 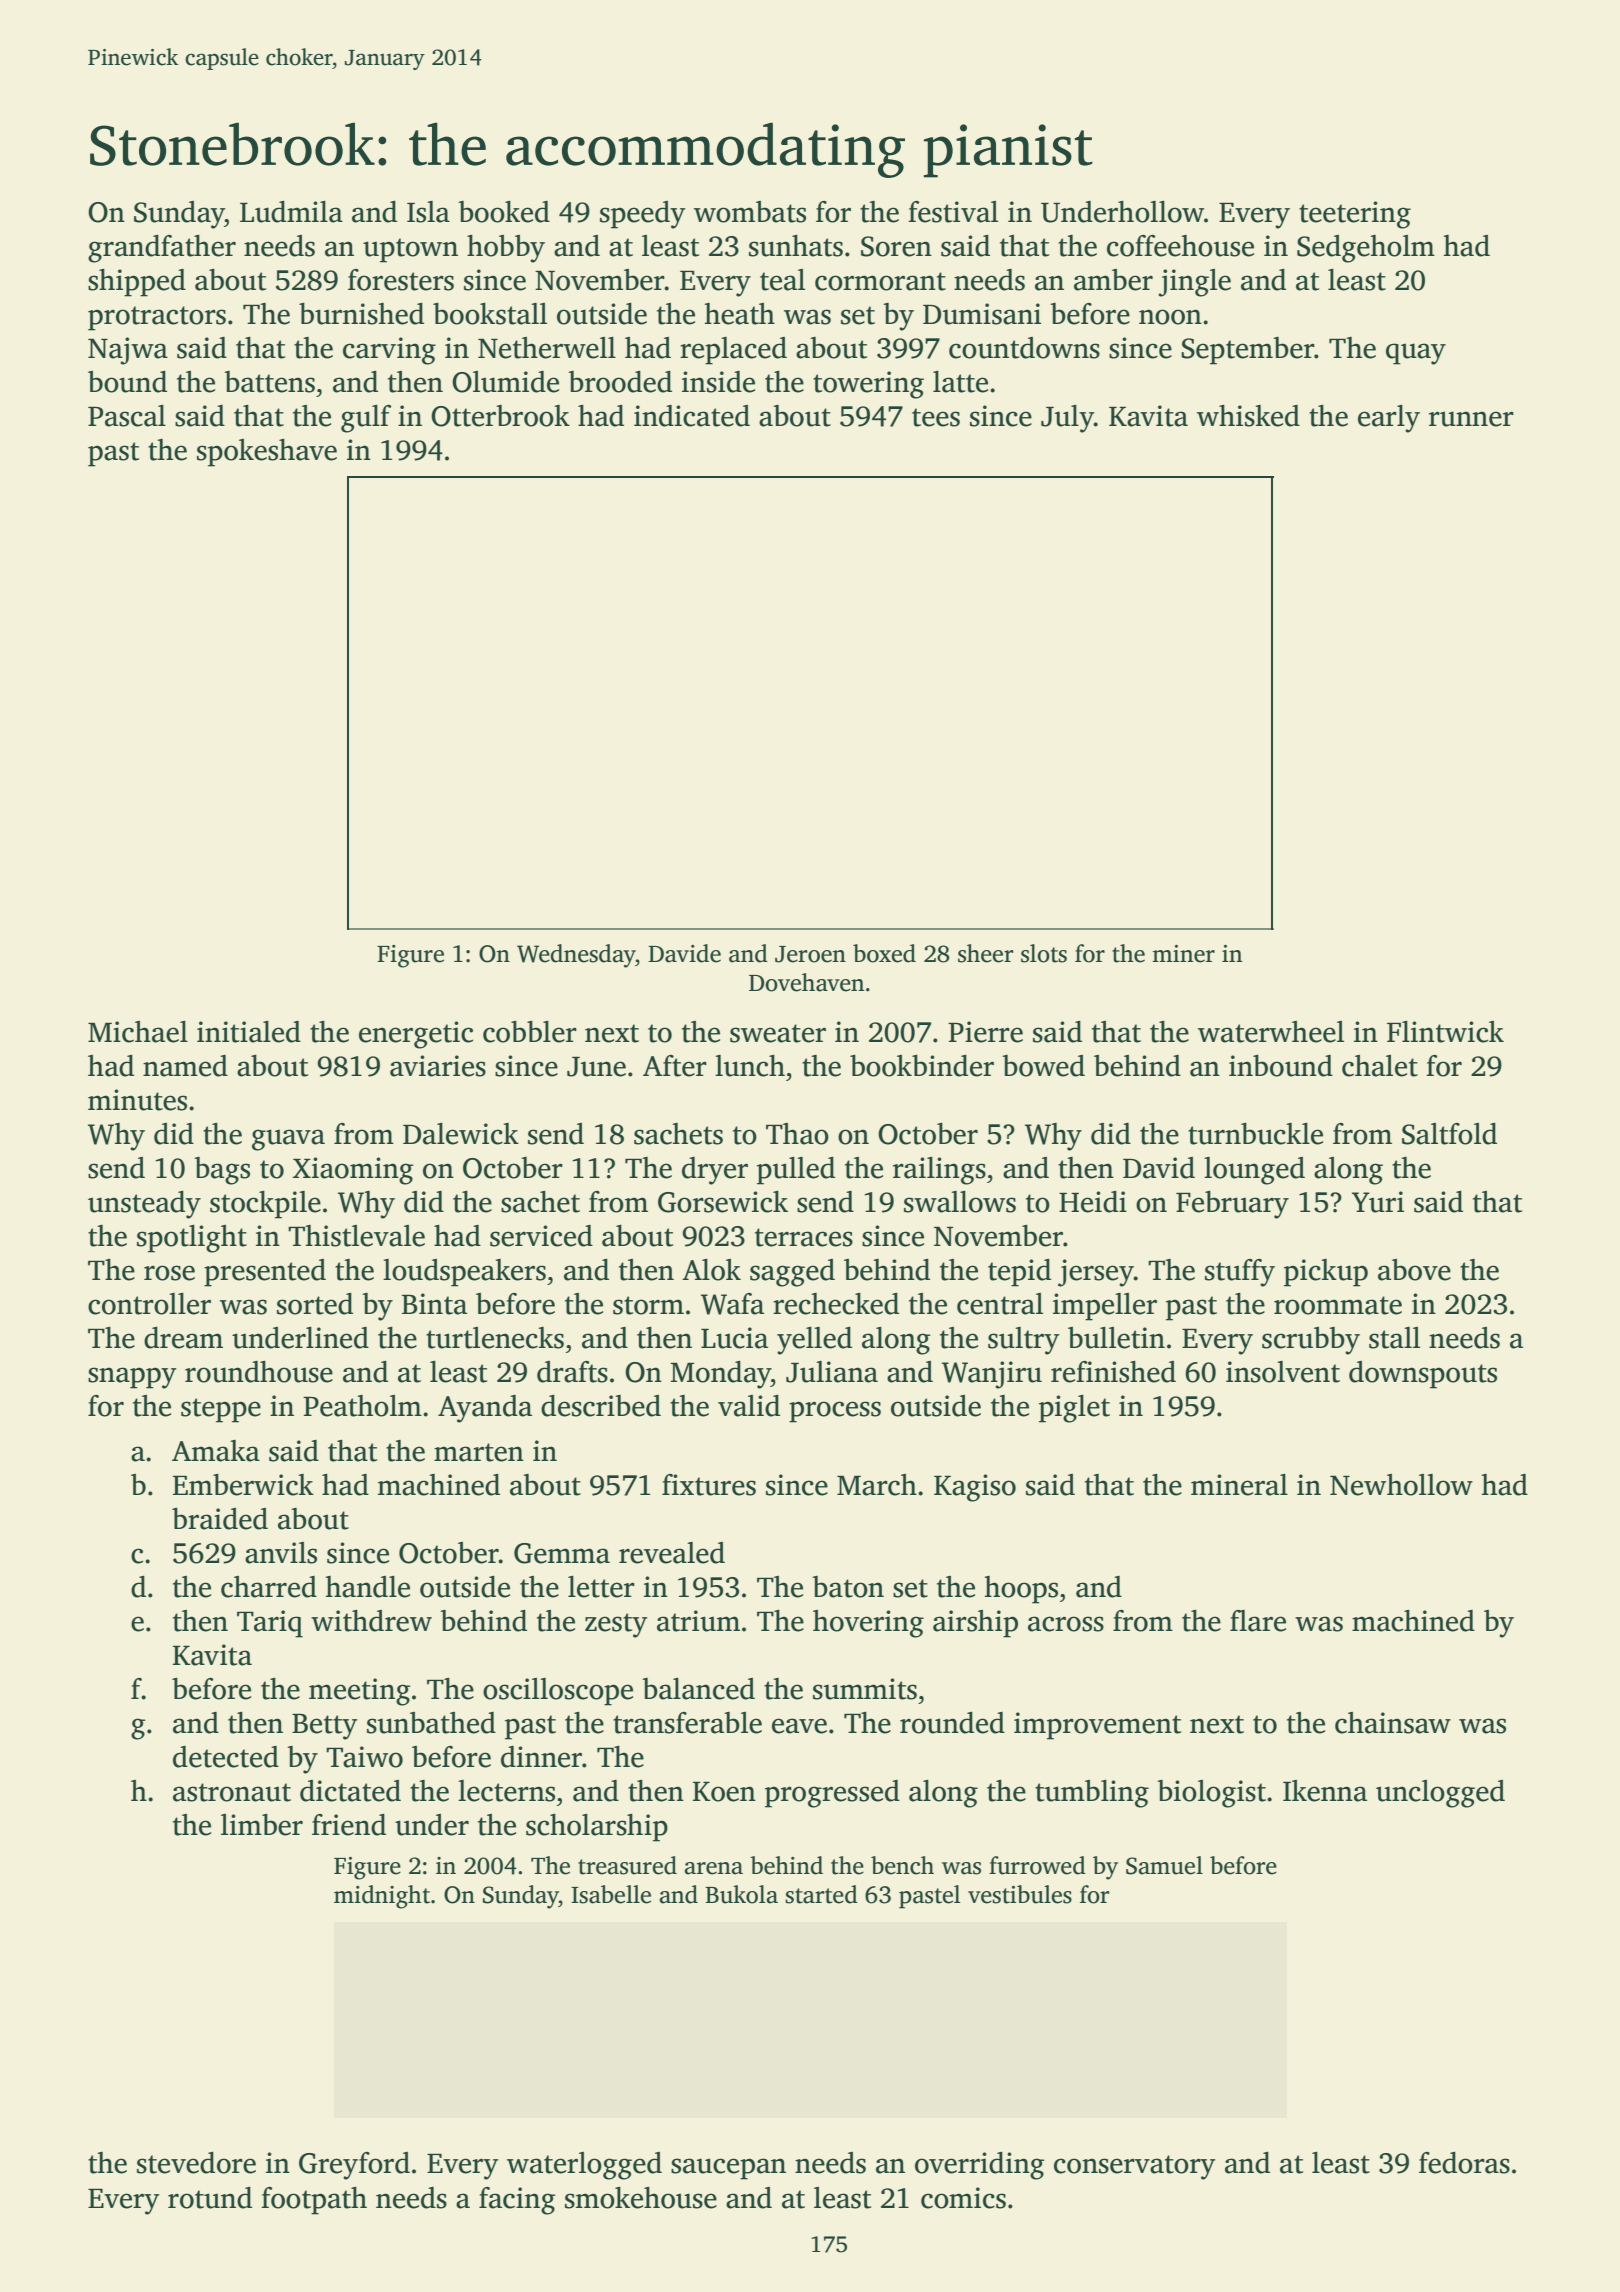 I want to click on midnight, so click(x=382, y=1897).
